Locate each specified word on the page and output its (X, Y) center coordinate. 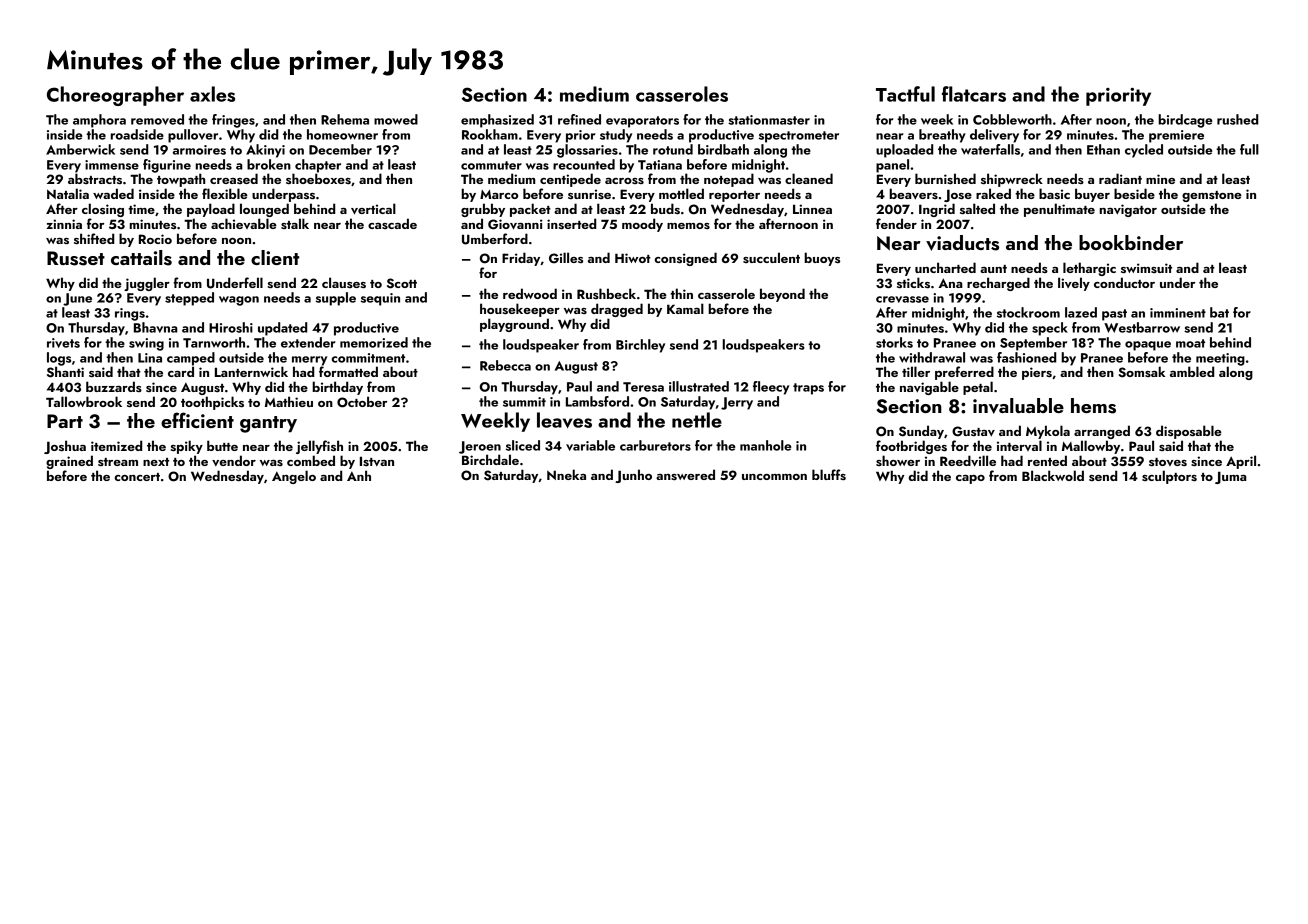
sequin (380, 299)
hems (1093, 406)
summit (524, 402)
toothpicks (212, 403)
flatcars (974, 94)
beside (1134, 193)
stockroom (1028, 312)
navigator (1128, 210)
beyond (782, 295)
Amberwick (80, 149)
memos (688, 226)
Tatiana (660, 165)
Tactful (905, 94)
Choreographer (115, 96)
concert (137, 477)
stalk (295, 223)
